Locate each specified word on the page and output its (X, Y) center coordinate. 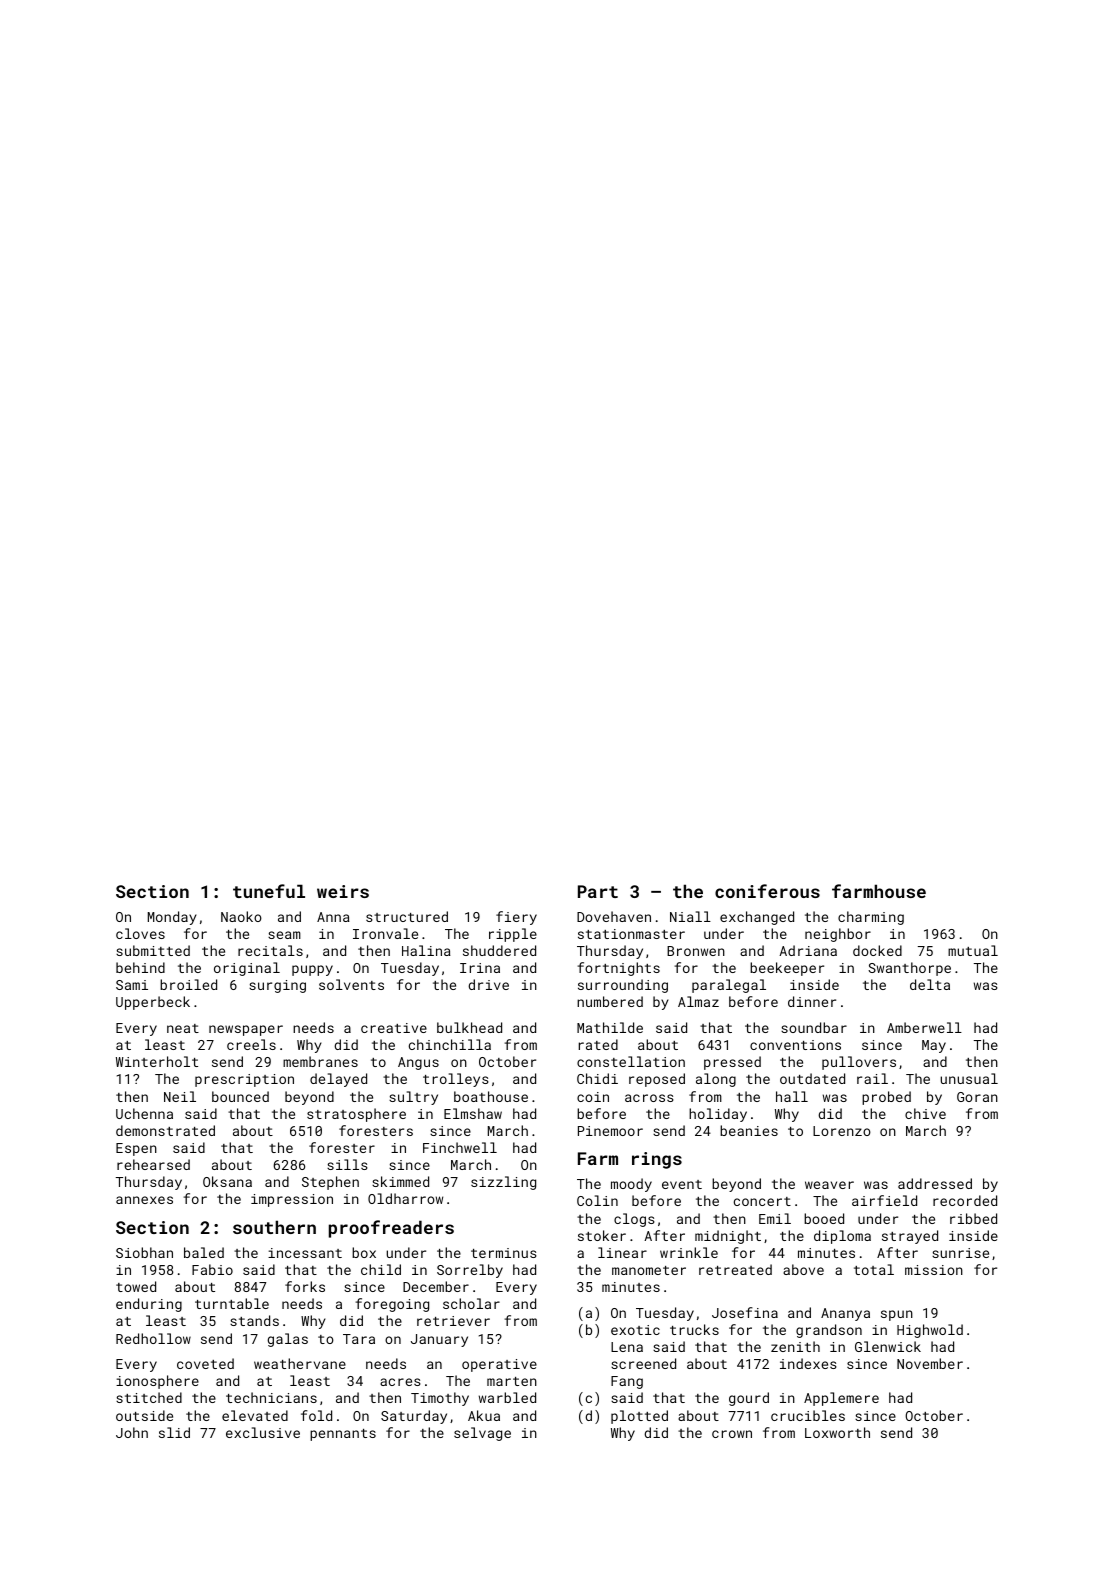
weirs (343, 891)
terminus (504, 1253)
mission (934, 1270)
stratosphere (356, 1115)
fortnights (618, 969)
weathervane (300, 1363)
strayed (910, 1237)
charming (871, 918)
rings (657, 1160)
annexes (144, 1200)
